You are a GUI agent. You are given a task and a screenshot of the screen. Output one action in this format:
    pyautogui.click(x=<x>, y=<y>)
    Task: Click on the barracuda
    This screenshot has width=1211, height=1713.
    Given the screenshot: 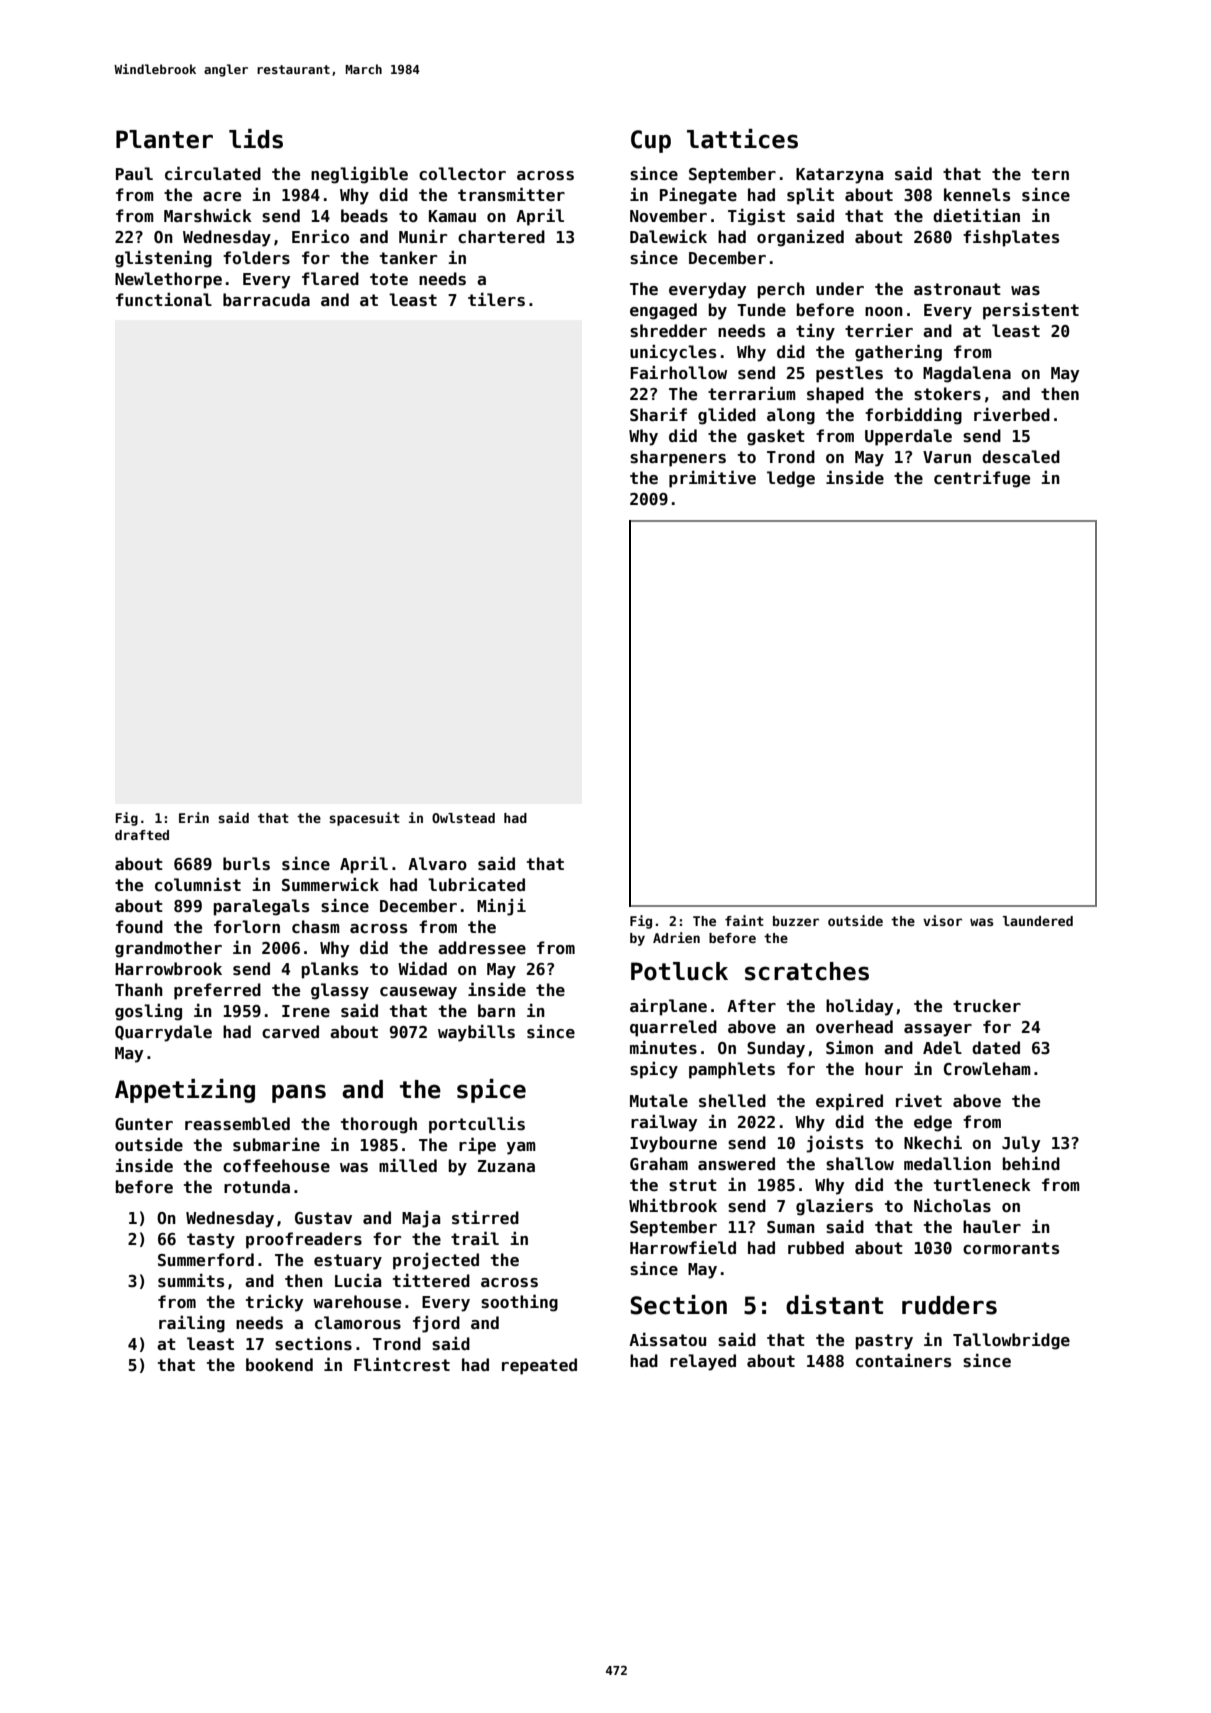 What is the action you would take?
    pyautogui.click(x=266, y=299)
